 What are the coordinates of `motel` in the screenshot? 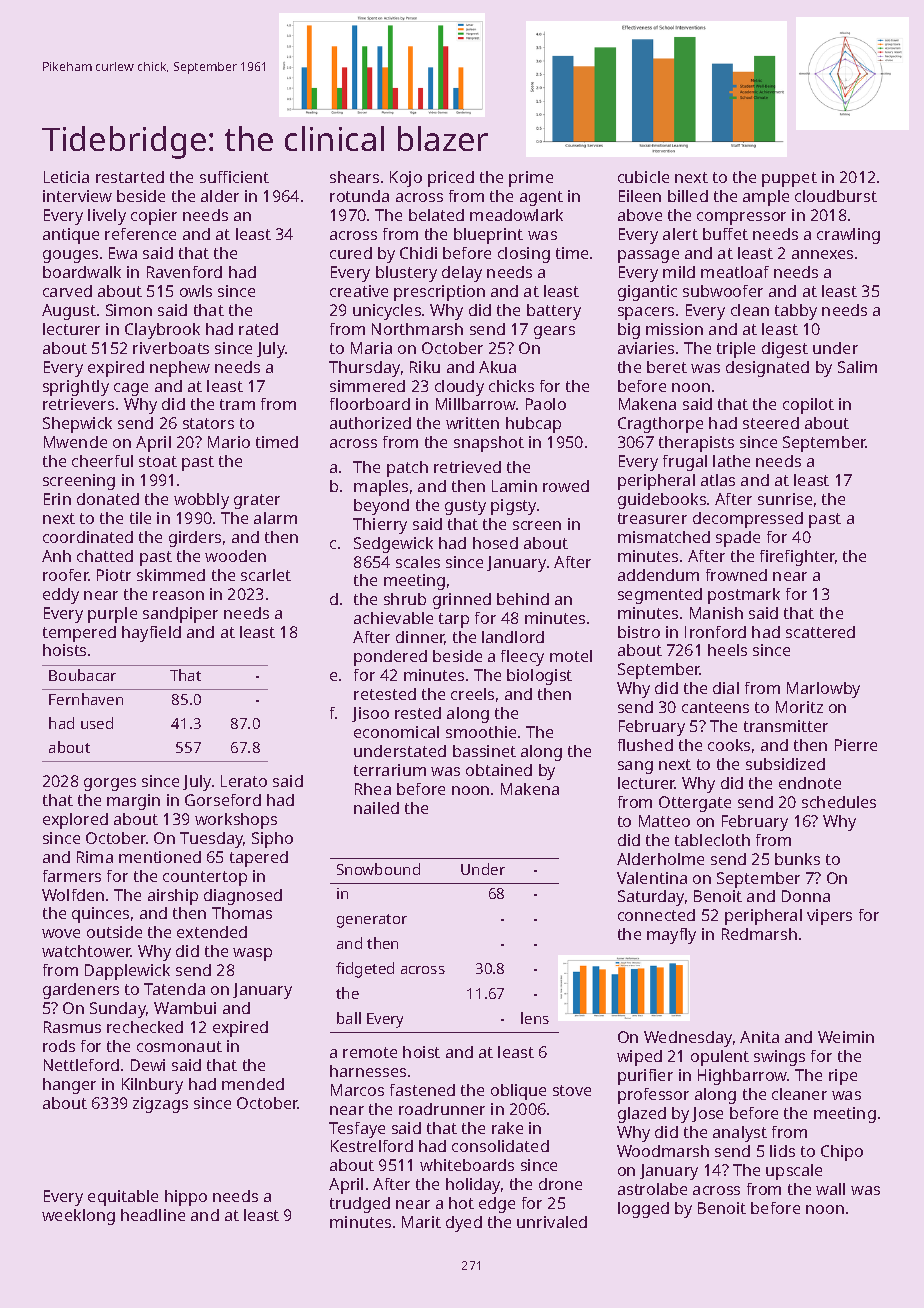 It's located at (571, 656).
